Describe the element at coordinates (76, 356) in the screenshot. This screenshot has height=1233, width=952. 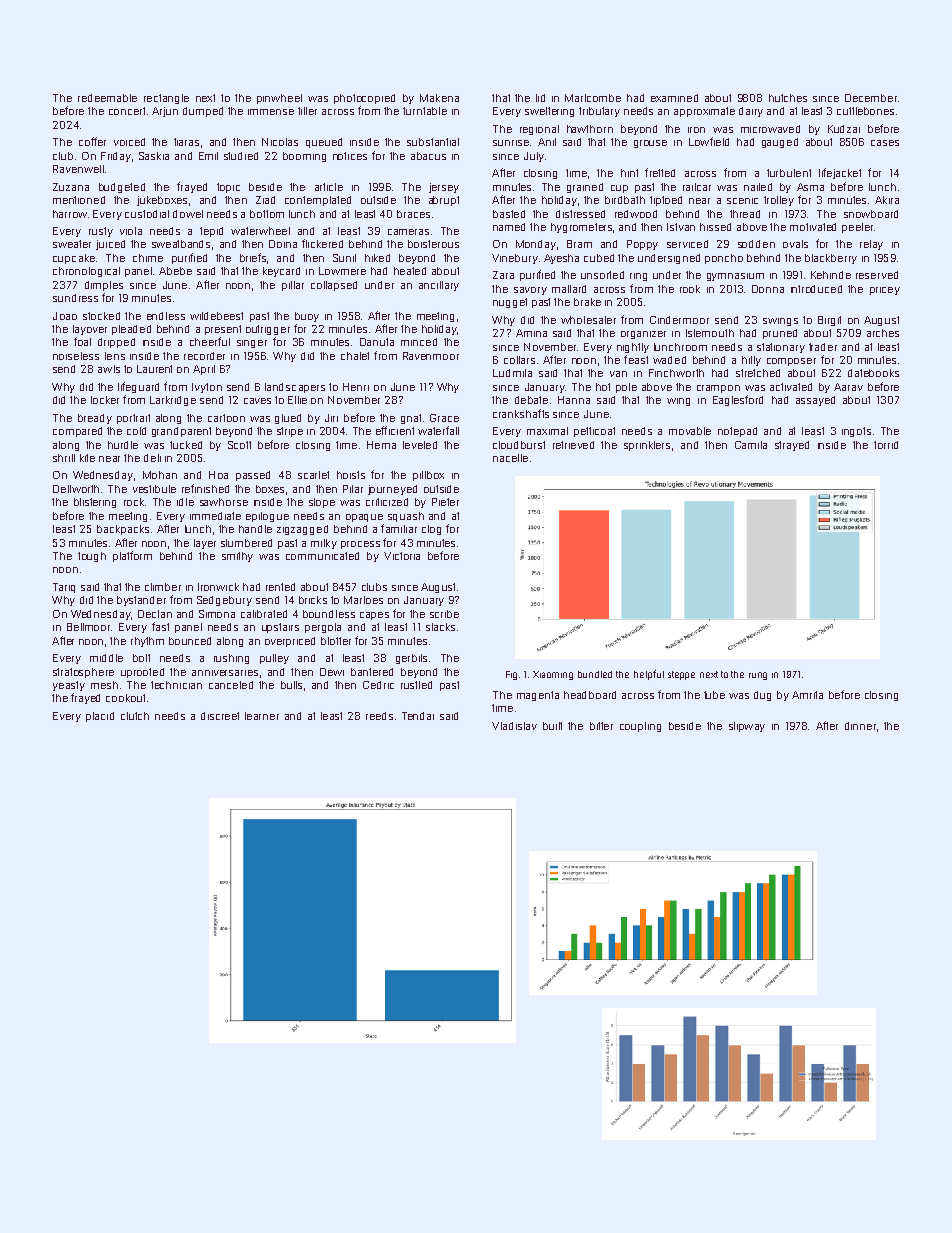
I see `noiseless` at that location.
